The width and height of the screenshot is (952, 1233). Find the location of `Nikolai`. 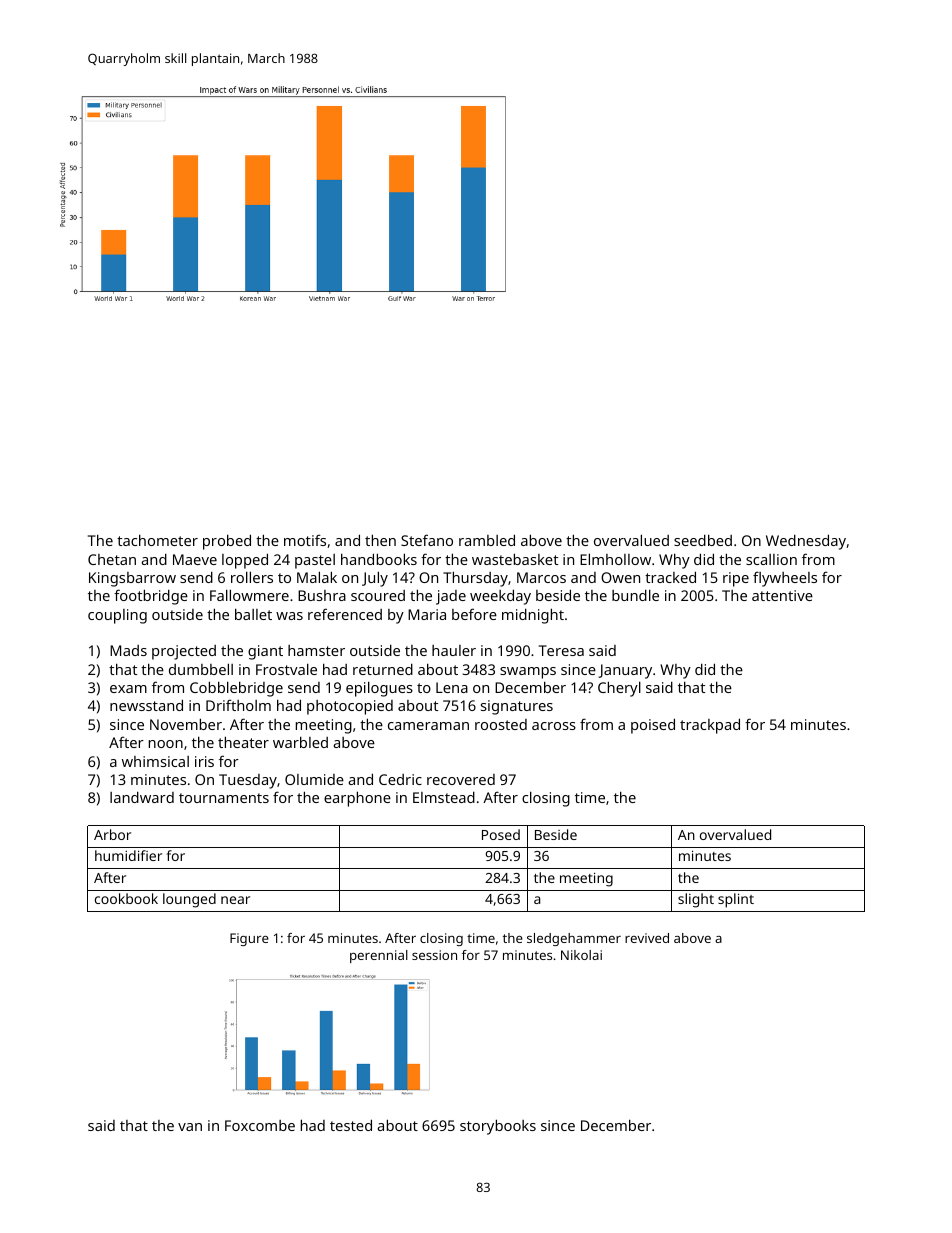

Nikolai is located at coordinates (581, 955).
